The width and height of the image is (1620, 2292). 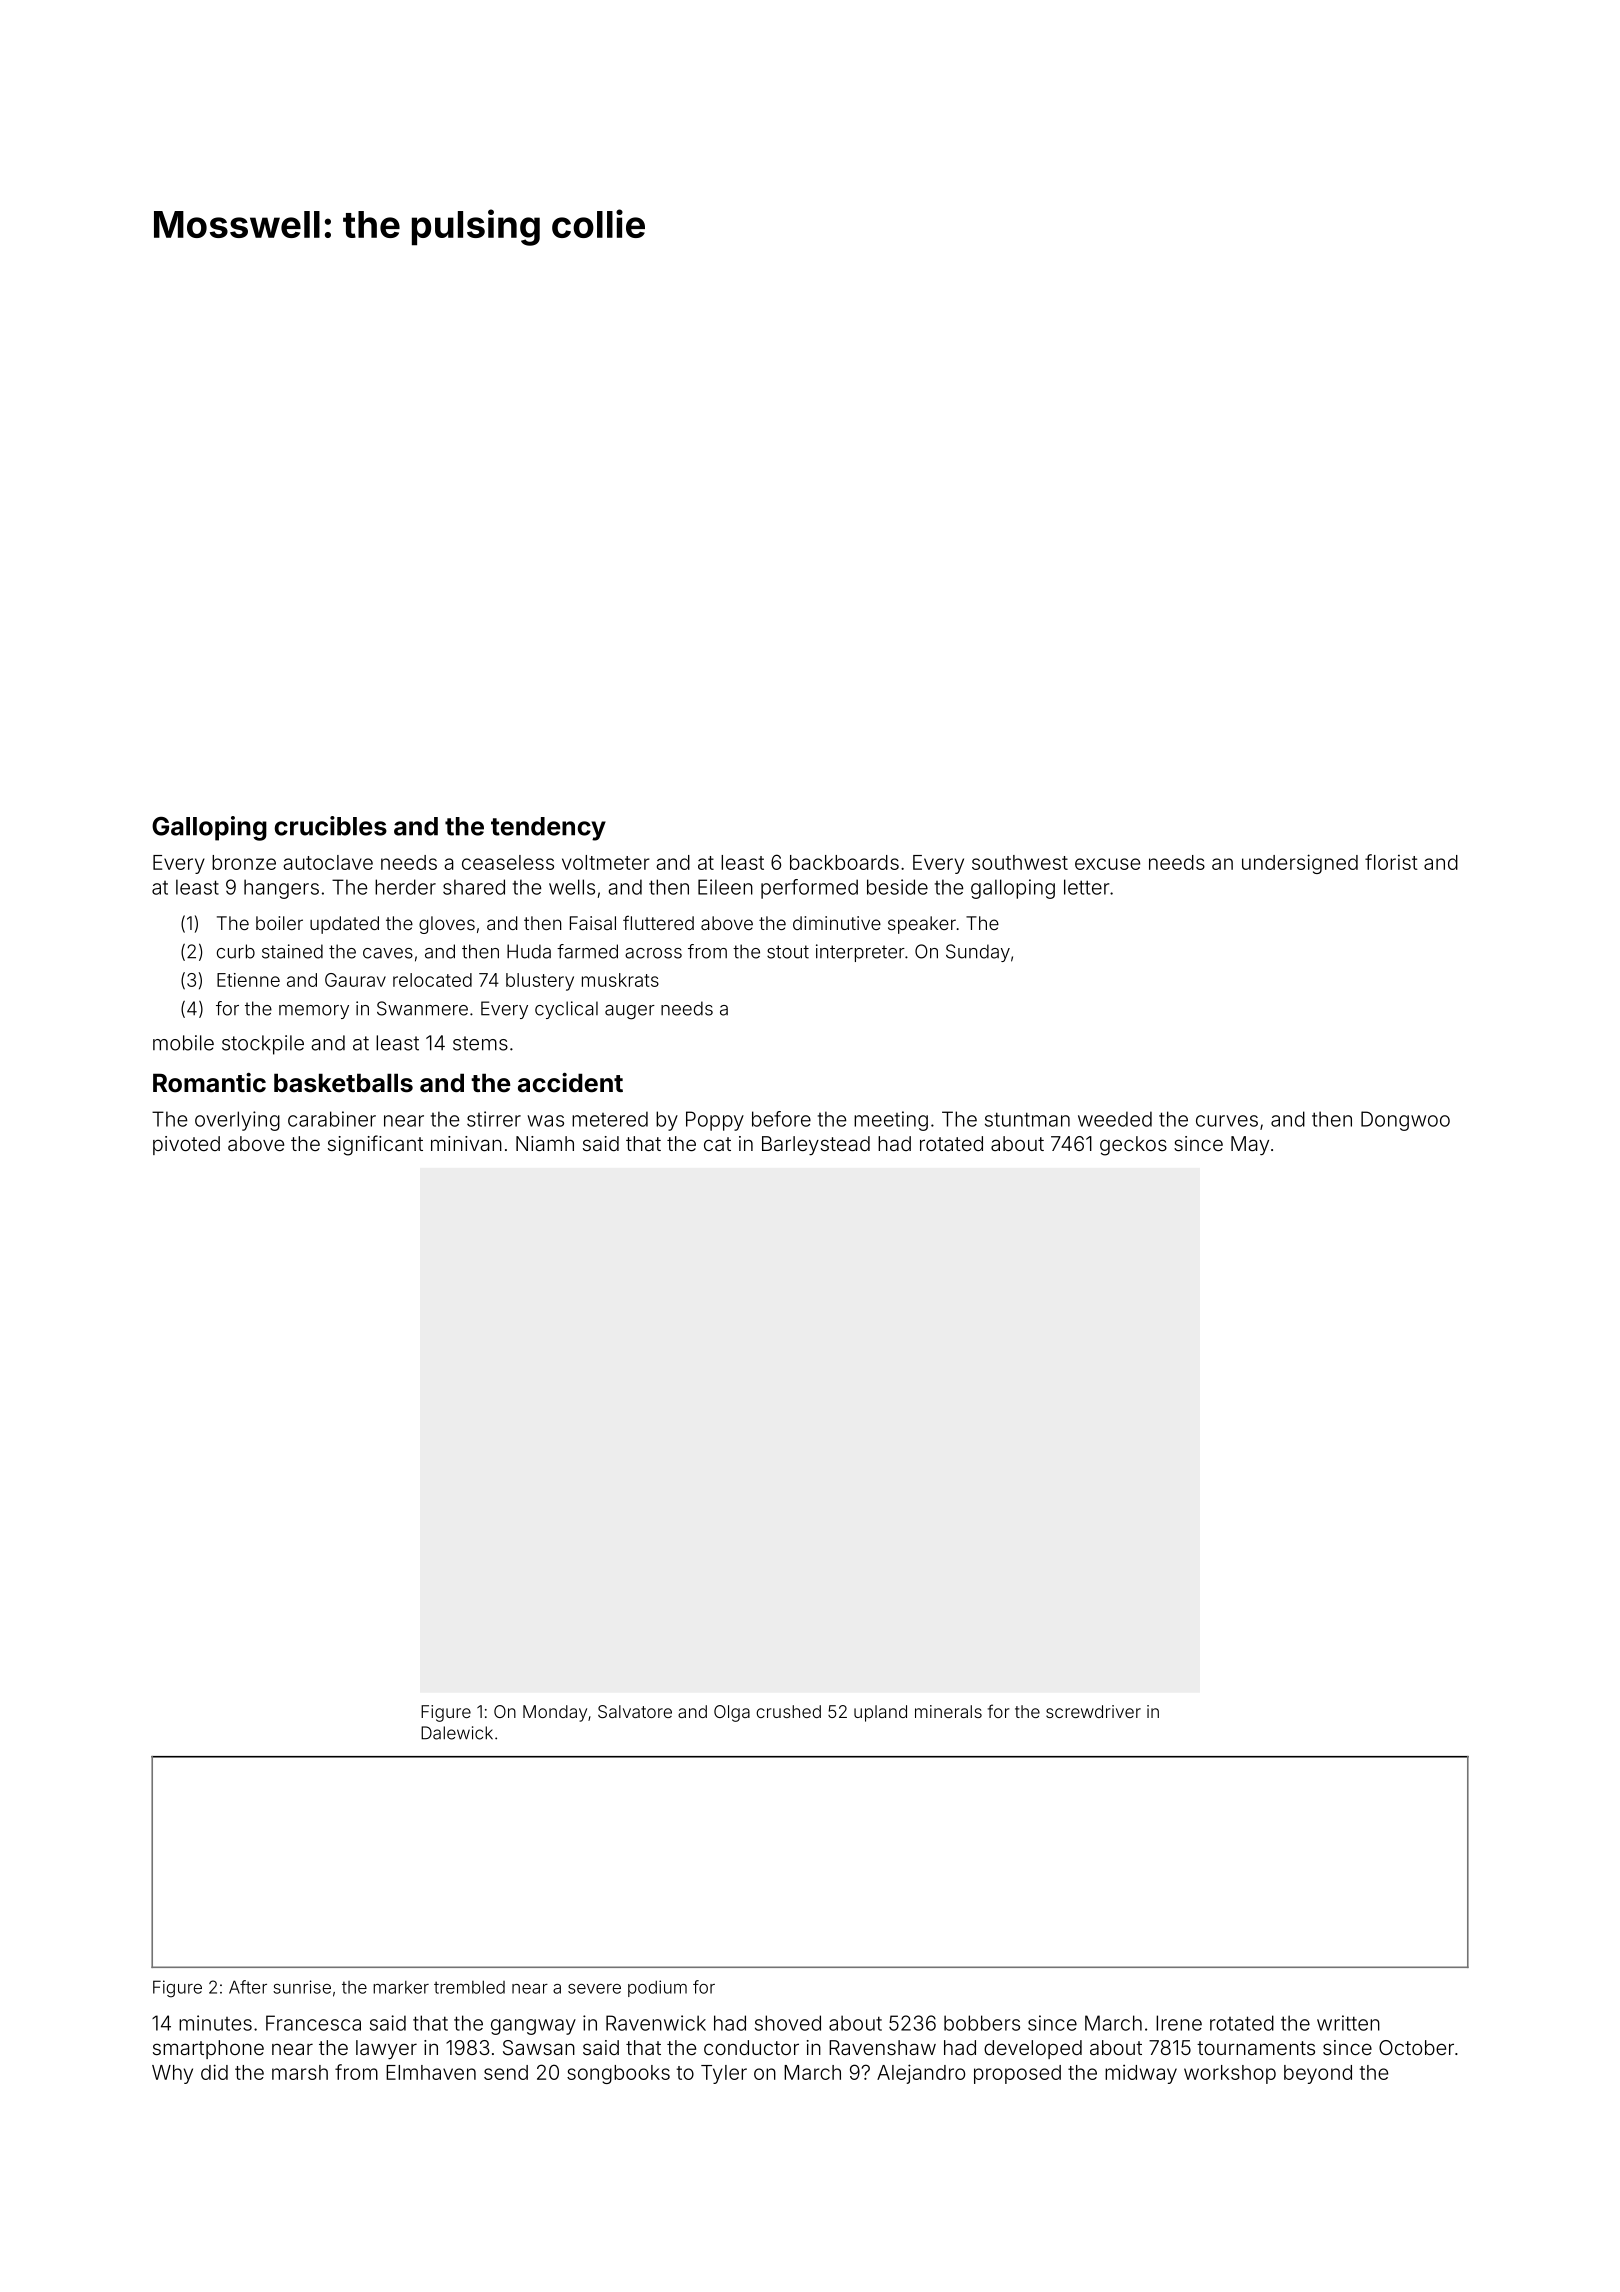 I want to click on midway, so click(x=1141, y=2074).
